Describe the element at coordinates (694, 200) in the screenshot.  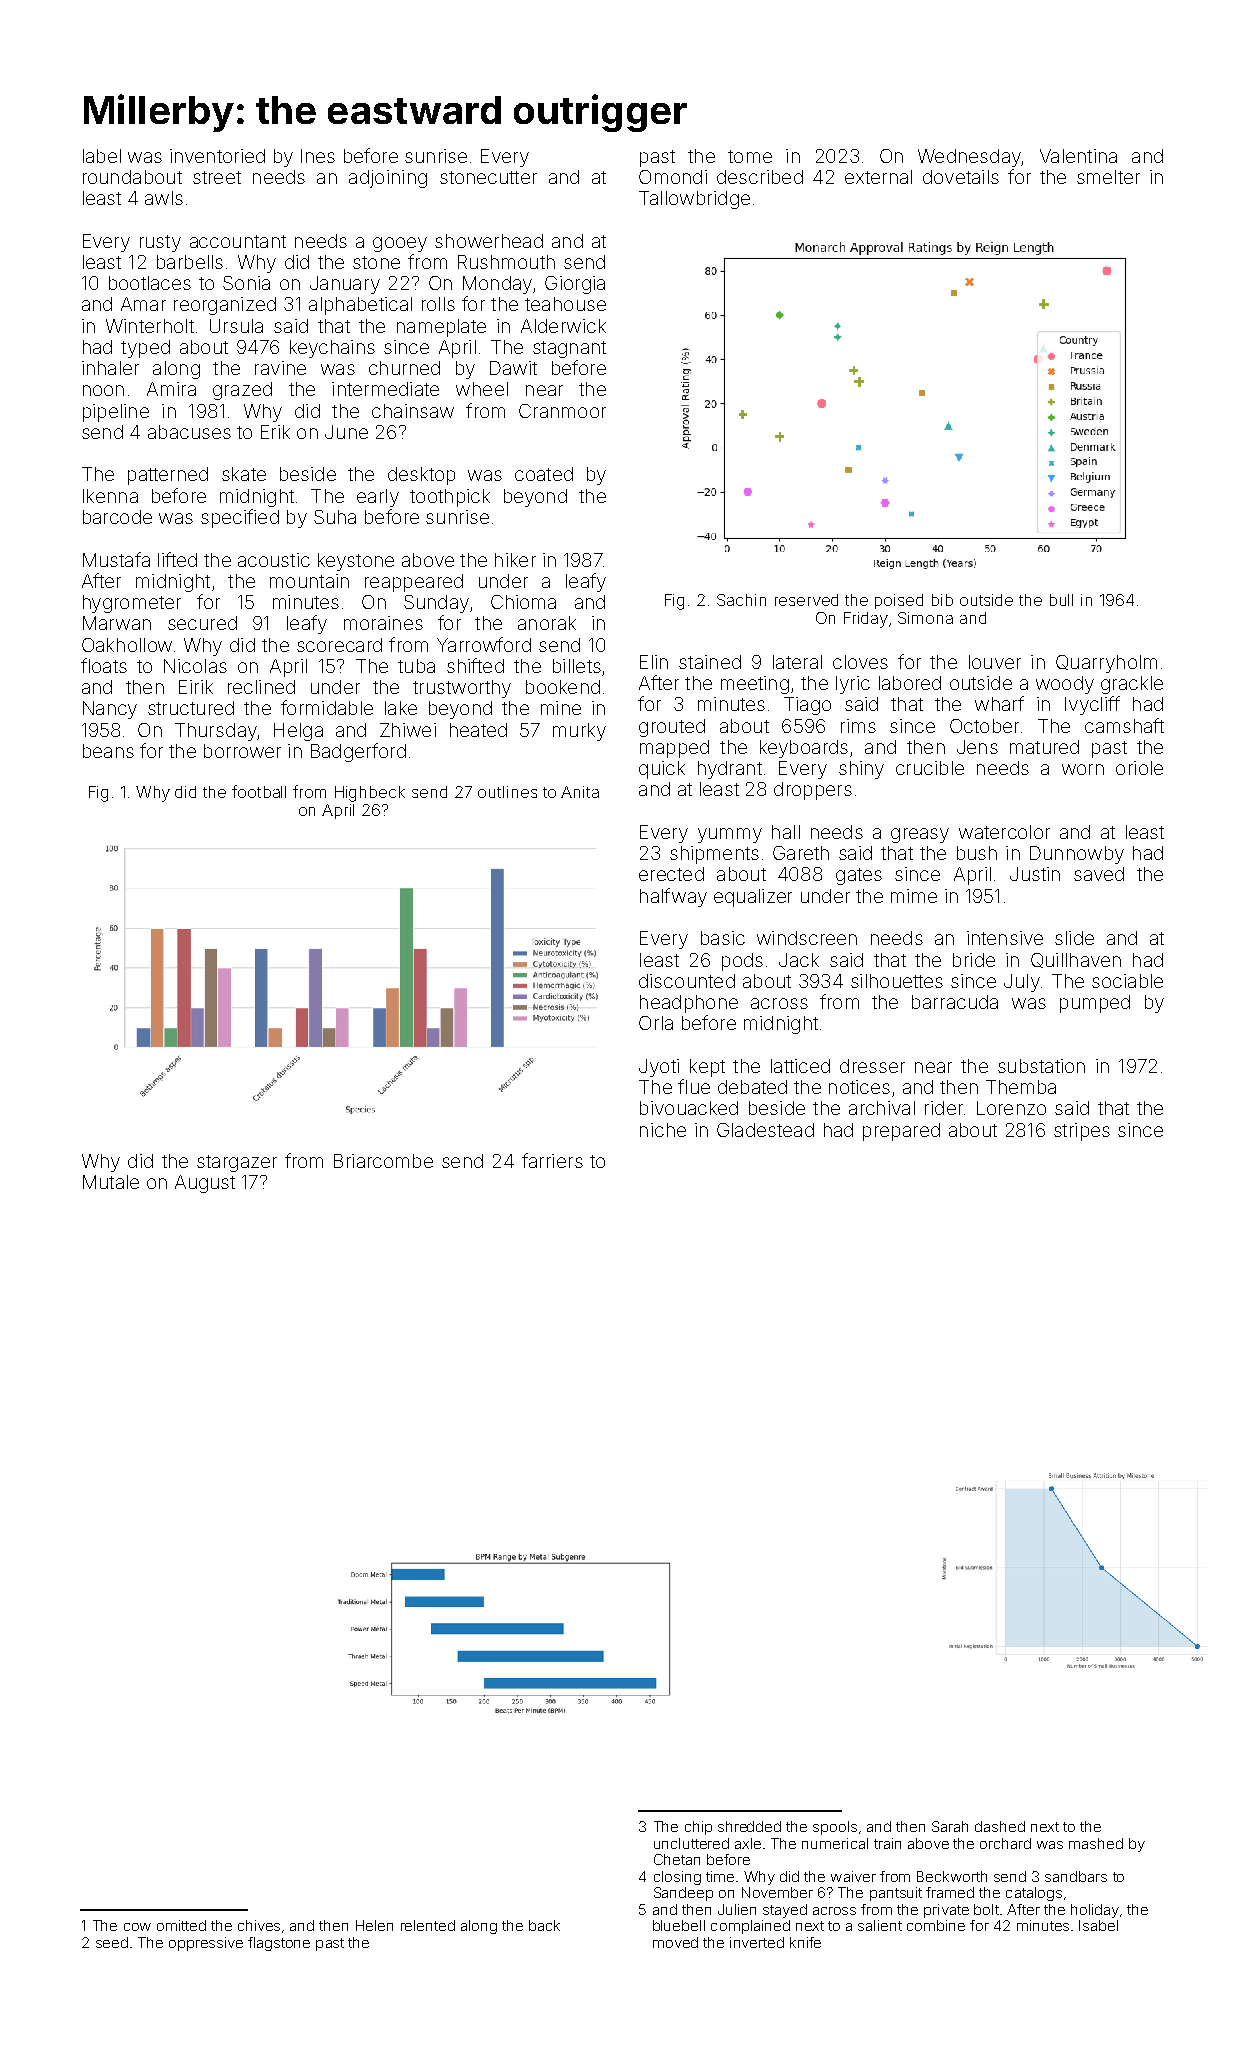
I see `Tallowbridge` at that location.
